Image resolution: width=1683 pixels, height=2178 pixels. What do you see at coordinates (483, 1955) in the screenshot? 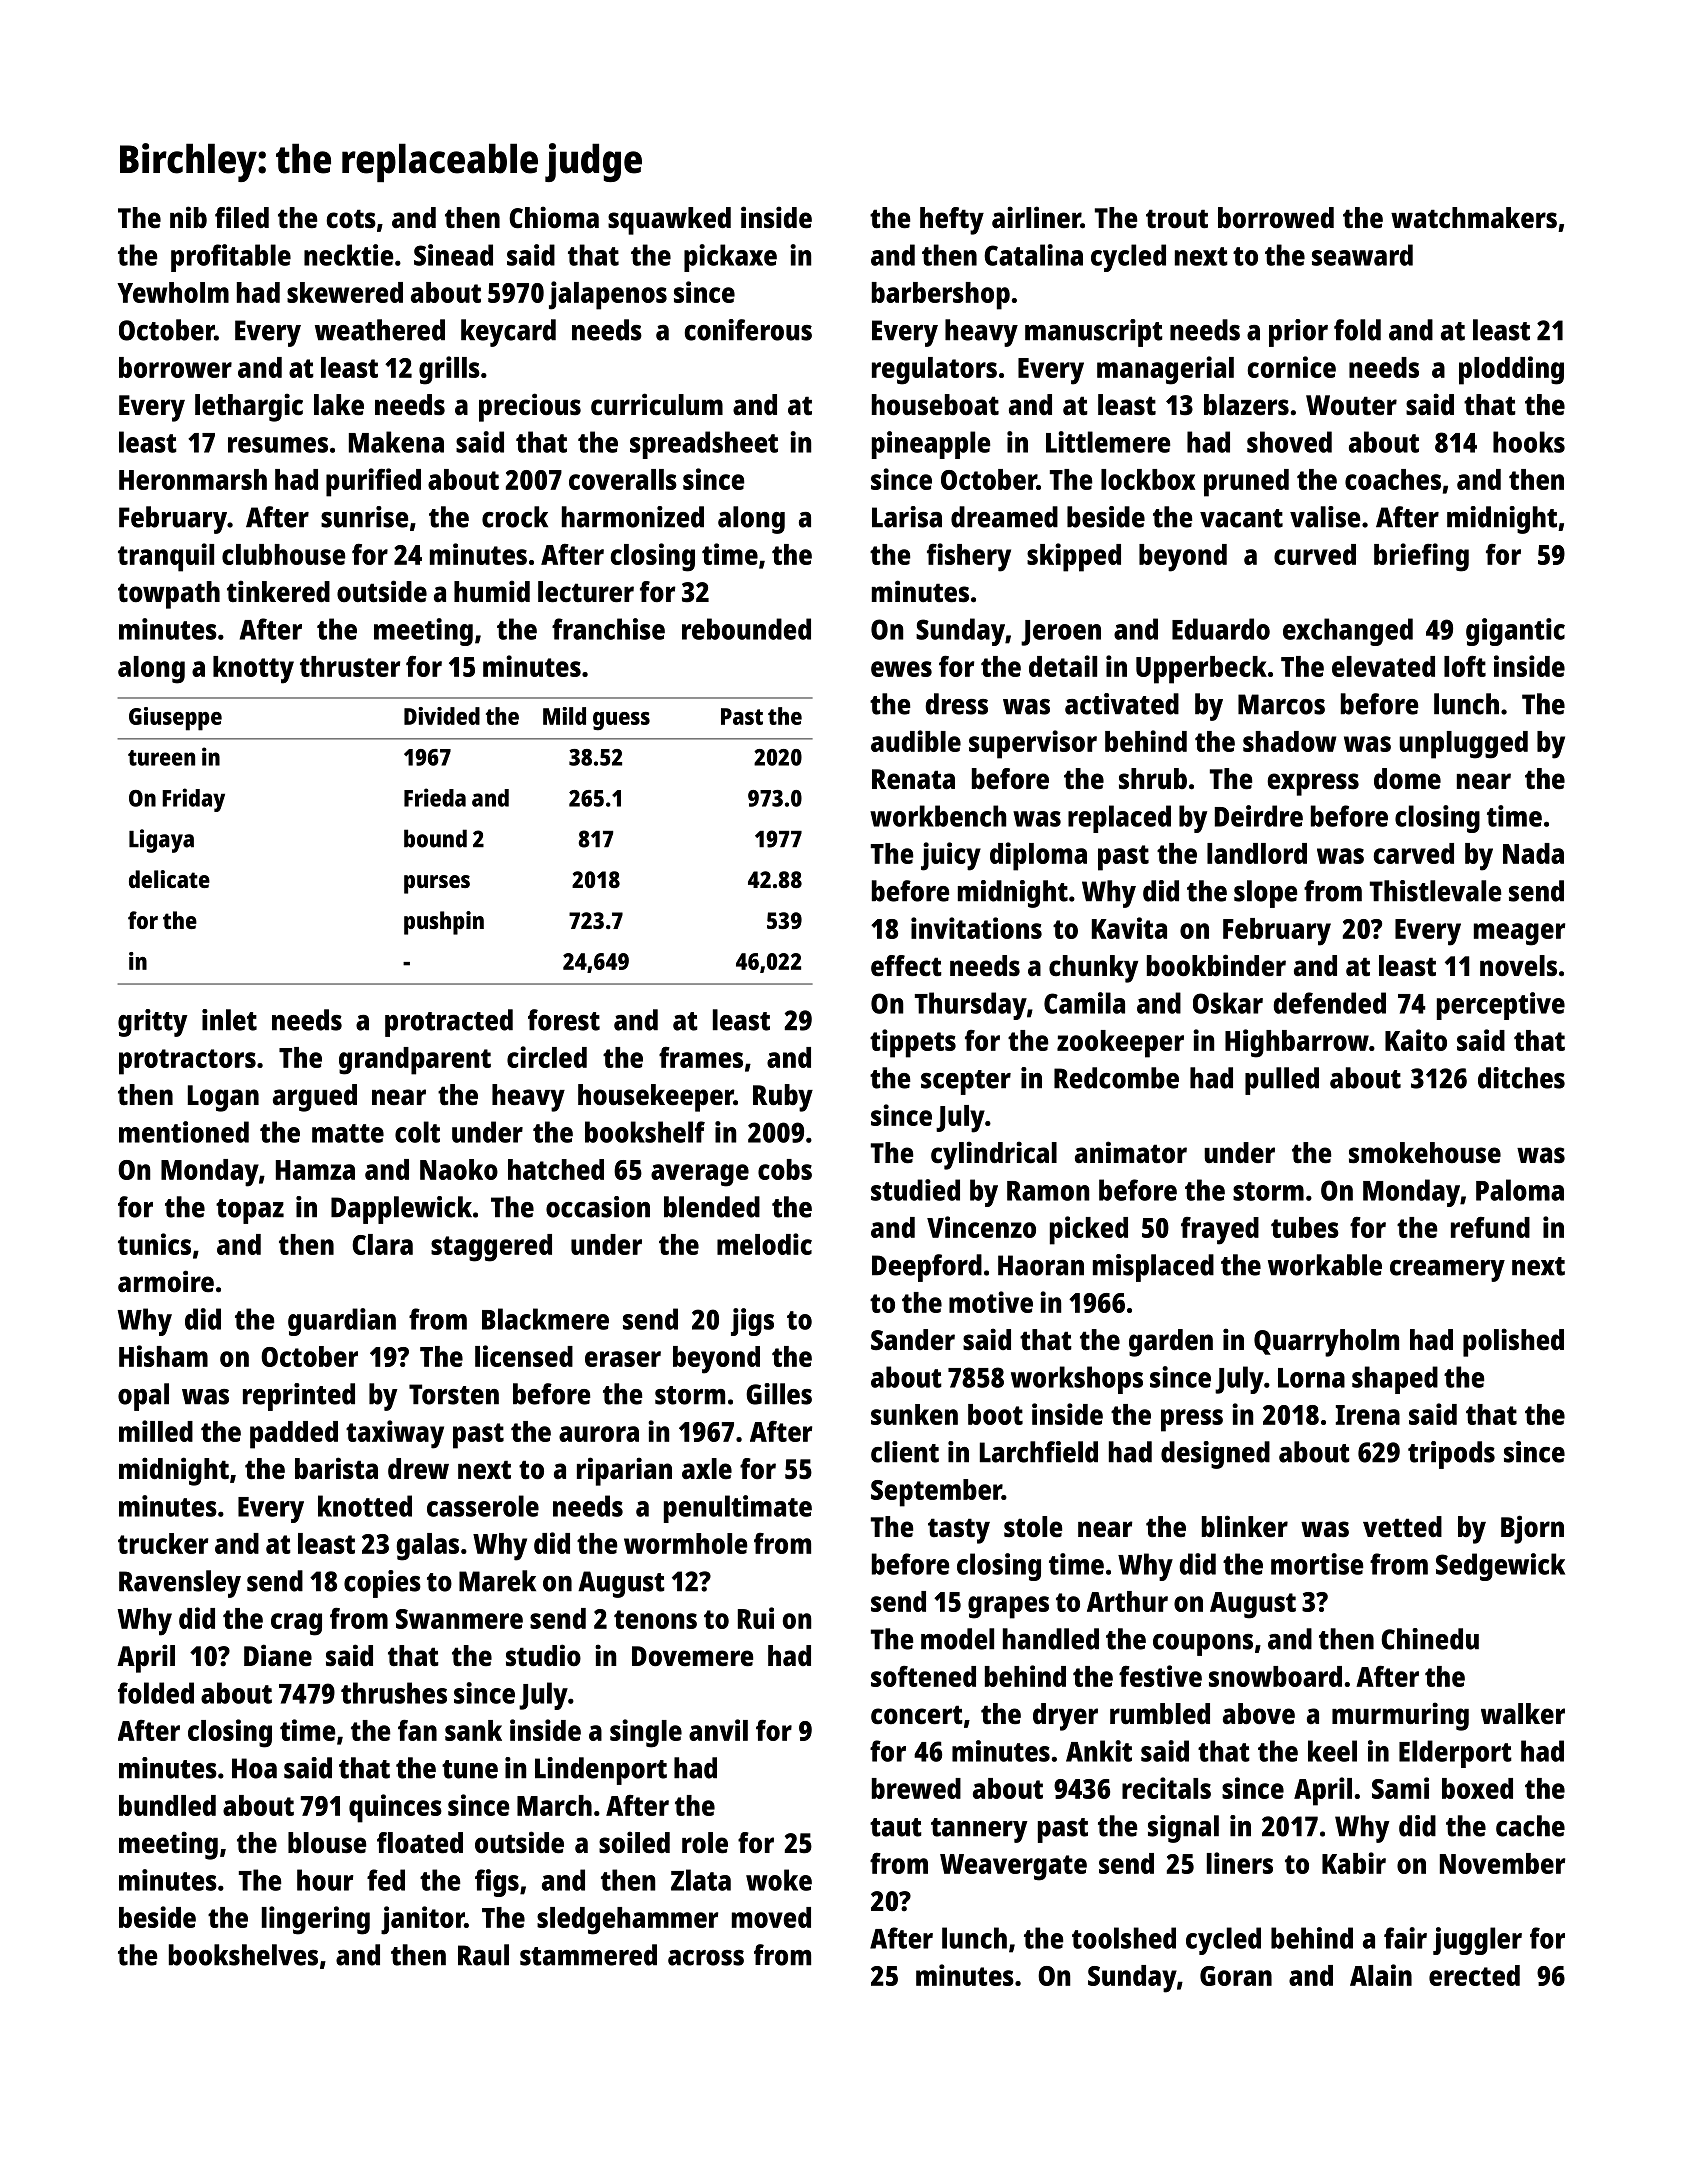
I see `Raul` at bounding box center [483, 1955].
